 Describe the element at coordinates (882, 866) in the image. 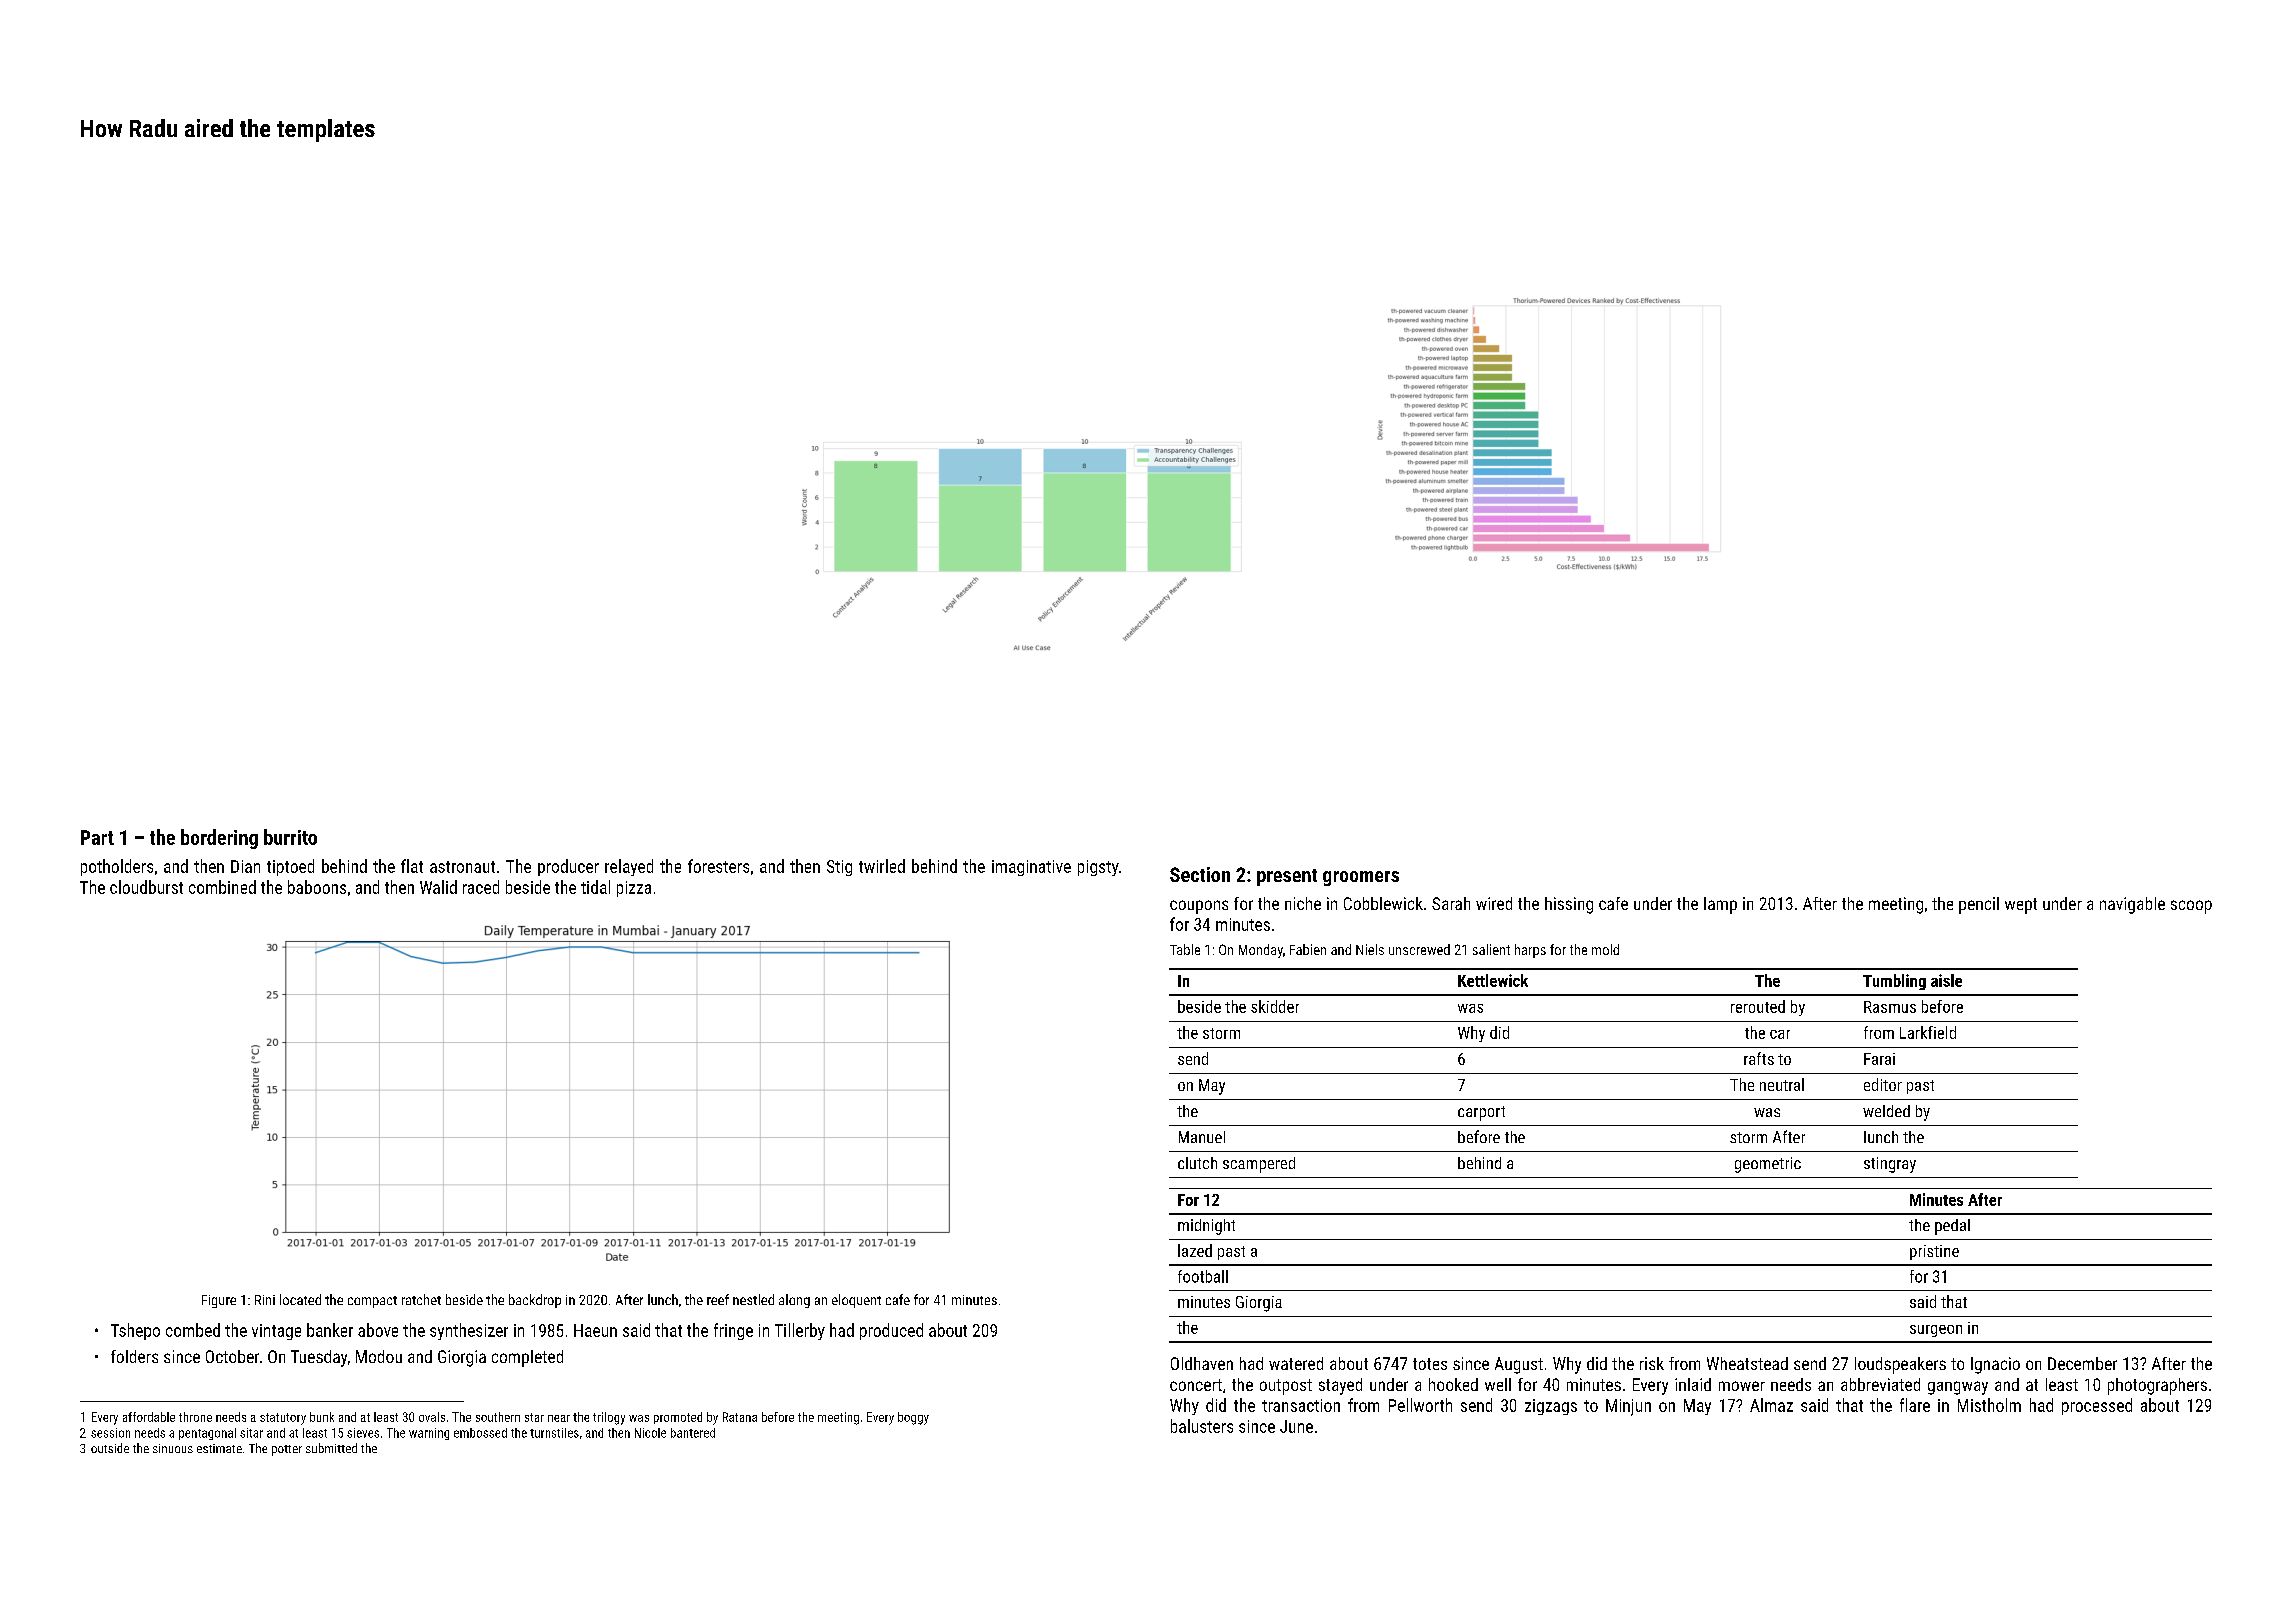

I see `twirled` at that location.
